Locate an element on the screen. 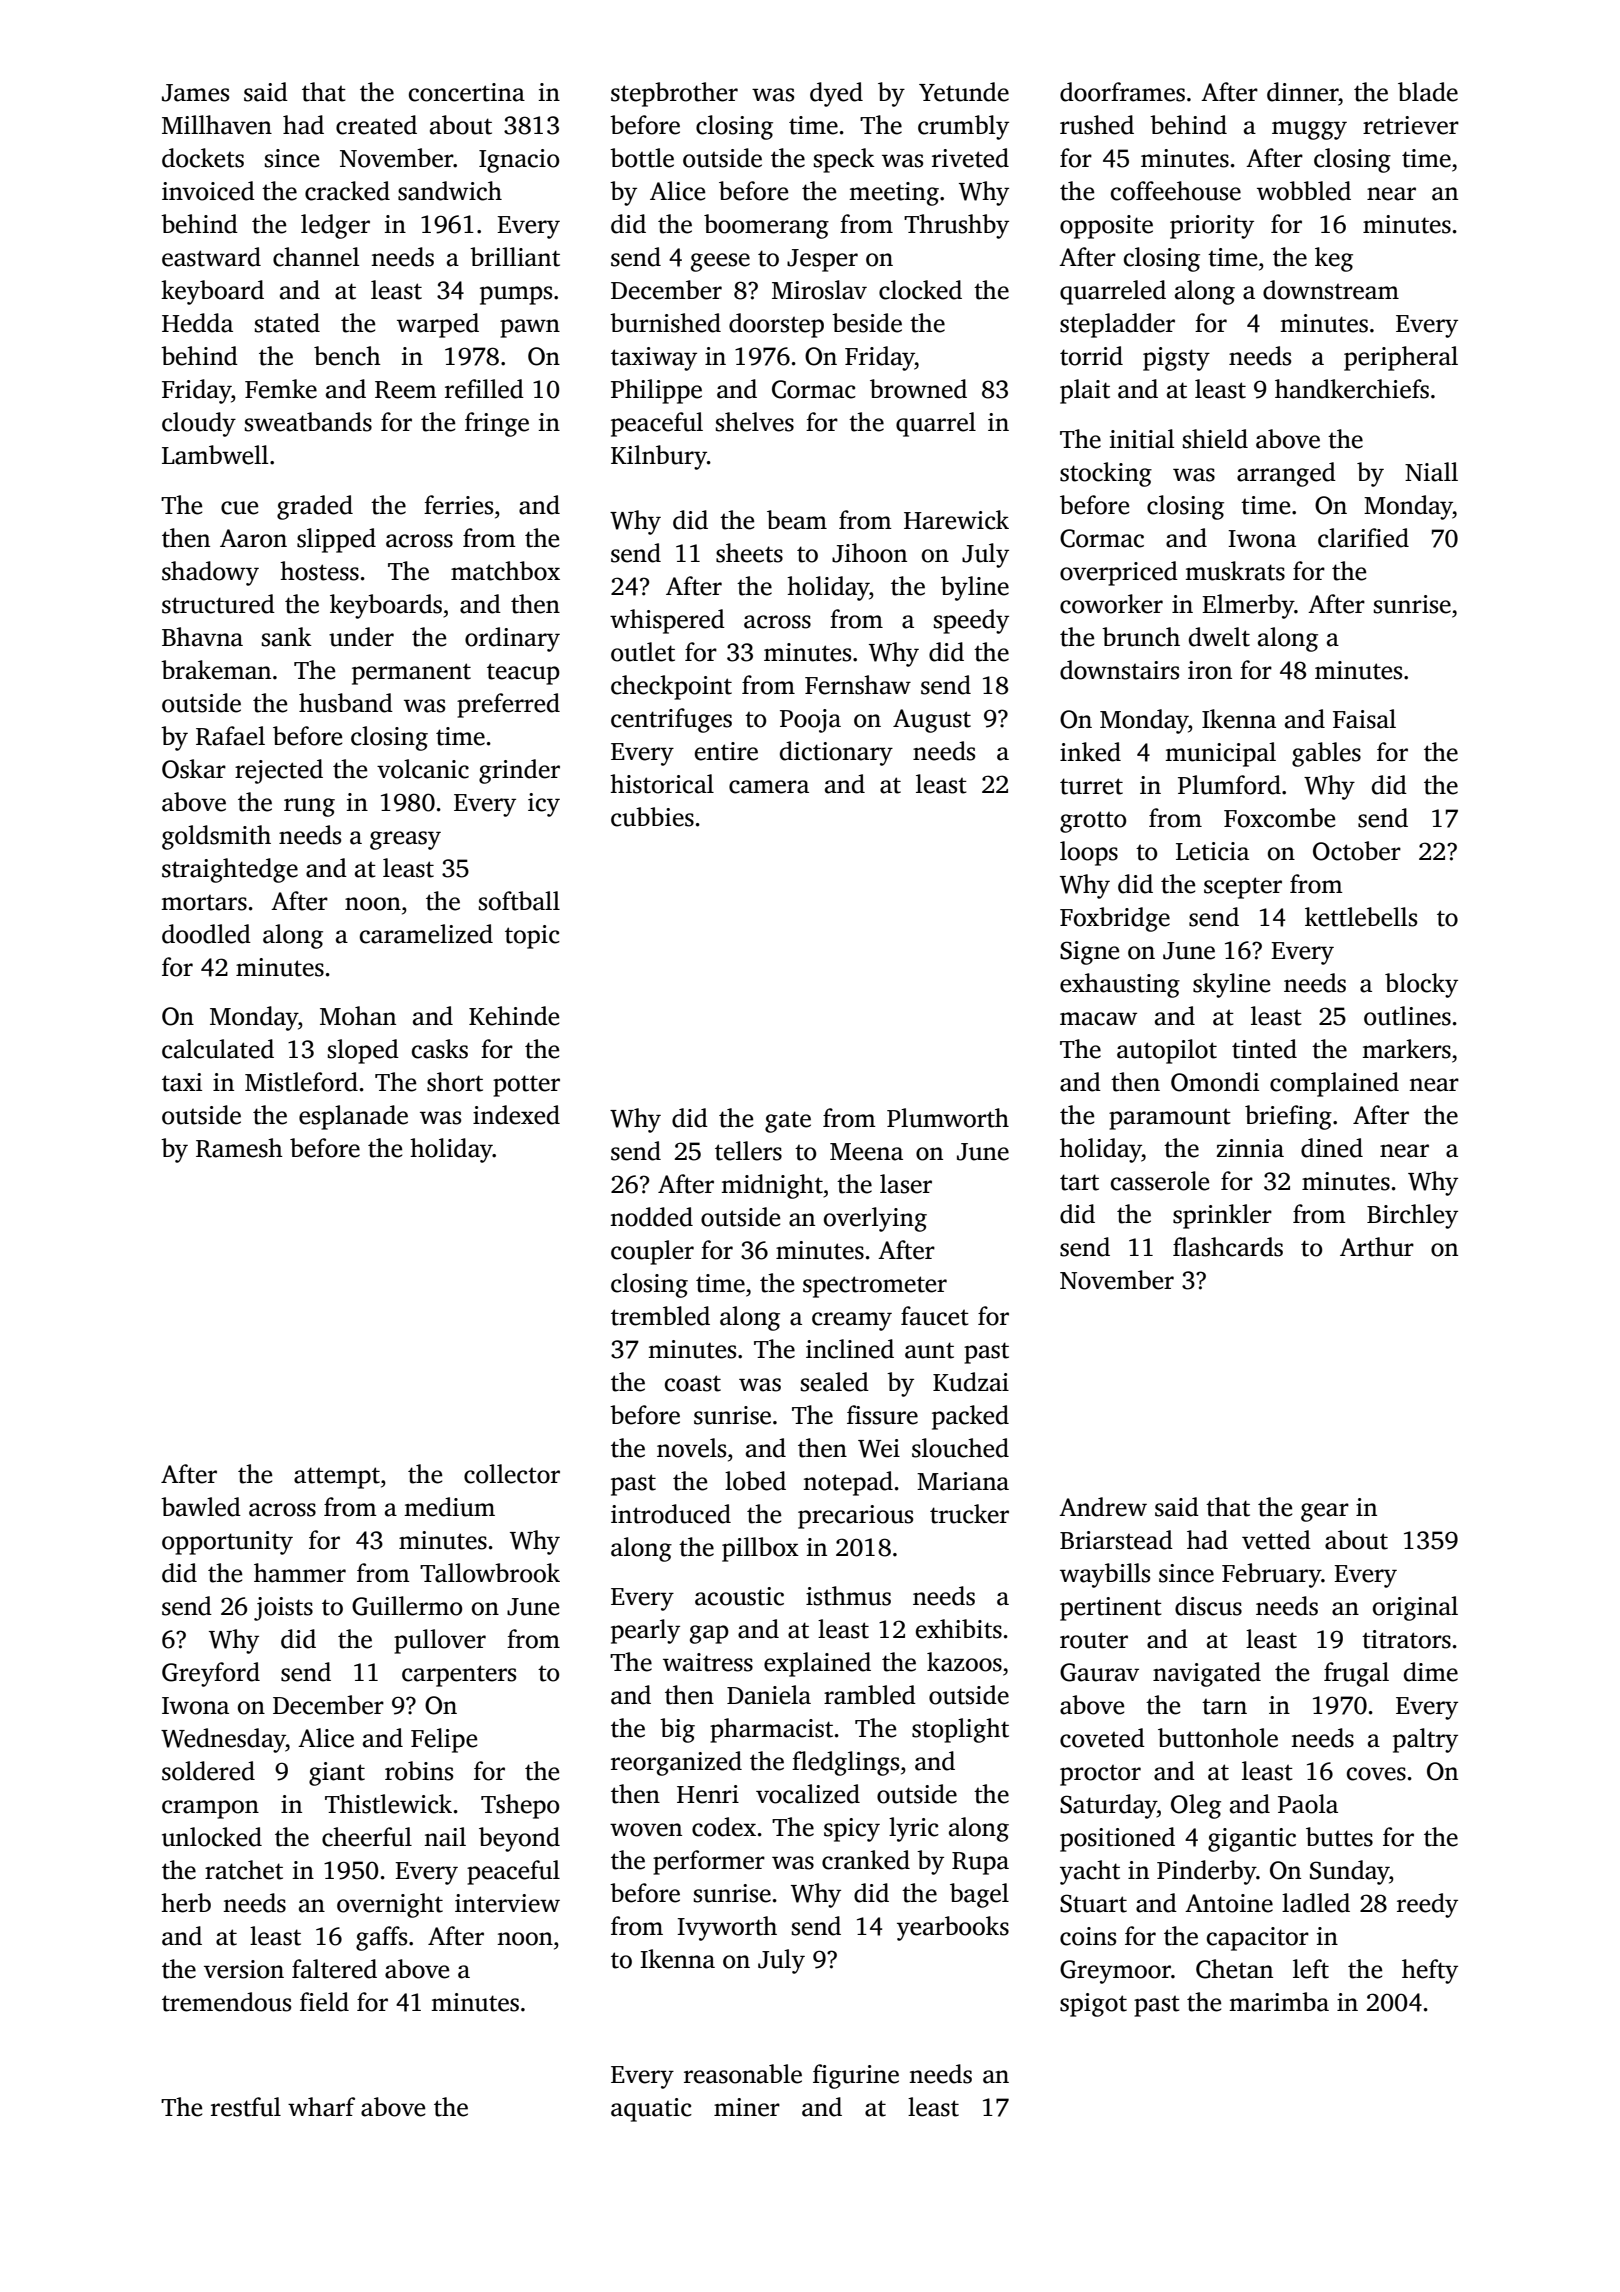 Image resolution: width=1620 pixels, height=2292 pixels. restful is located at coordinates (246, 2107).
